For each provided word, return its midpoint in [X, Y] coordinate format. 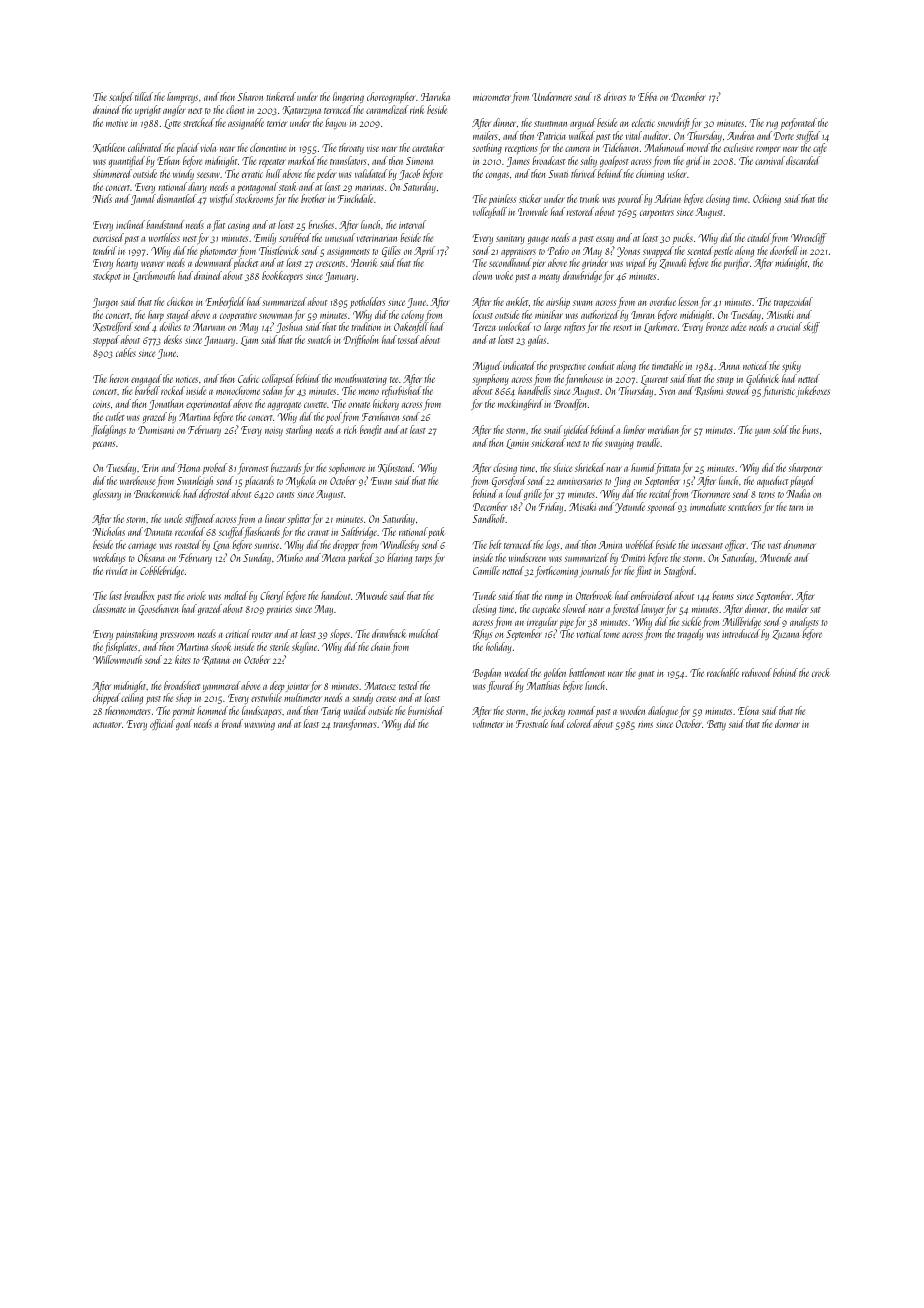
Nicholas [109, 531]
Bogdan [486, 673]
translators [348, 160]
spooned [662, 507]
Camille [486, 570]
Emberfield [226, 302]
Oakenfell [411, 327]
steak [288, 186]
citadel [759, 237]
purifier [736, 263]
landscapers [261, 711]
